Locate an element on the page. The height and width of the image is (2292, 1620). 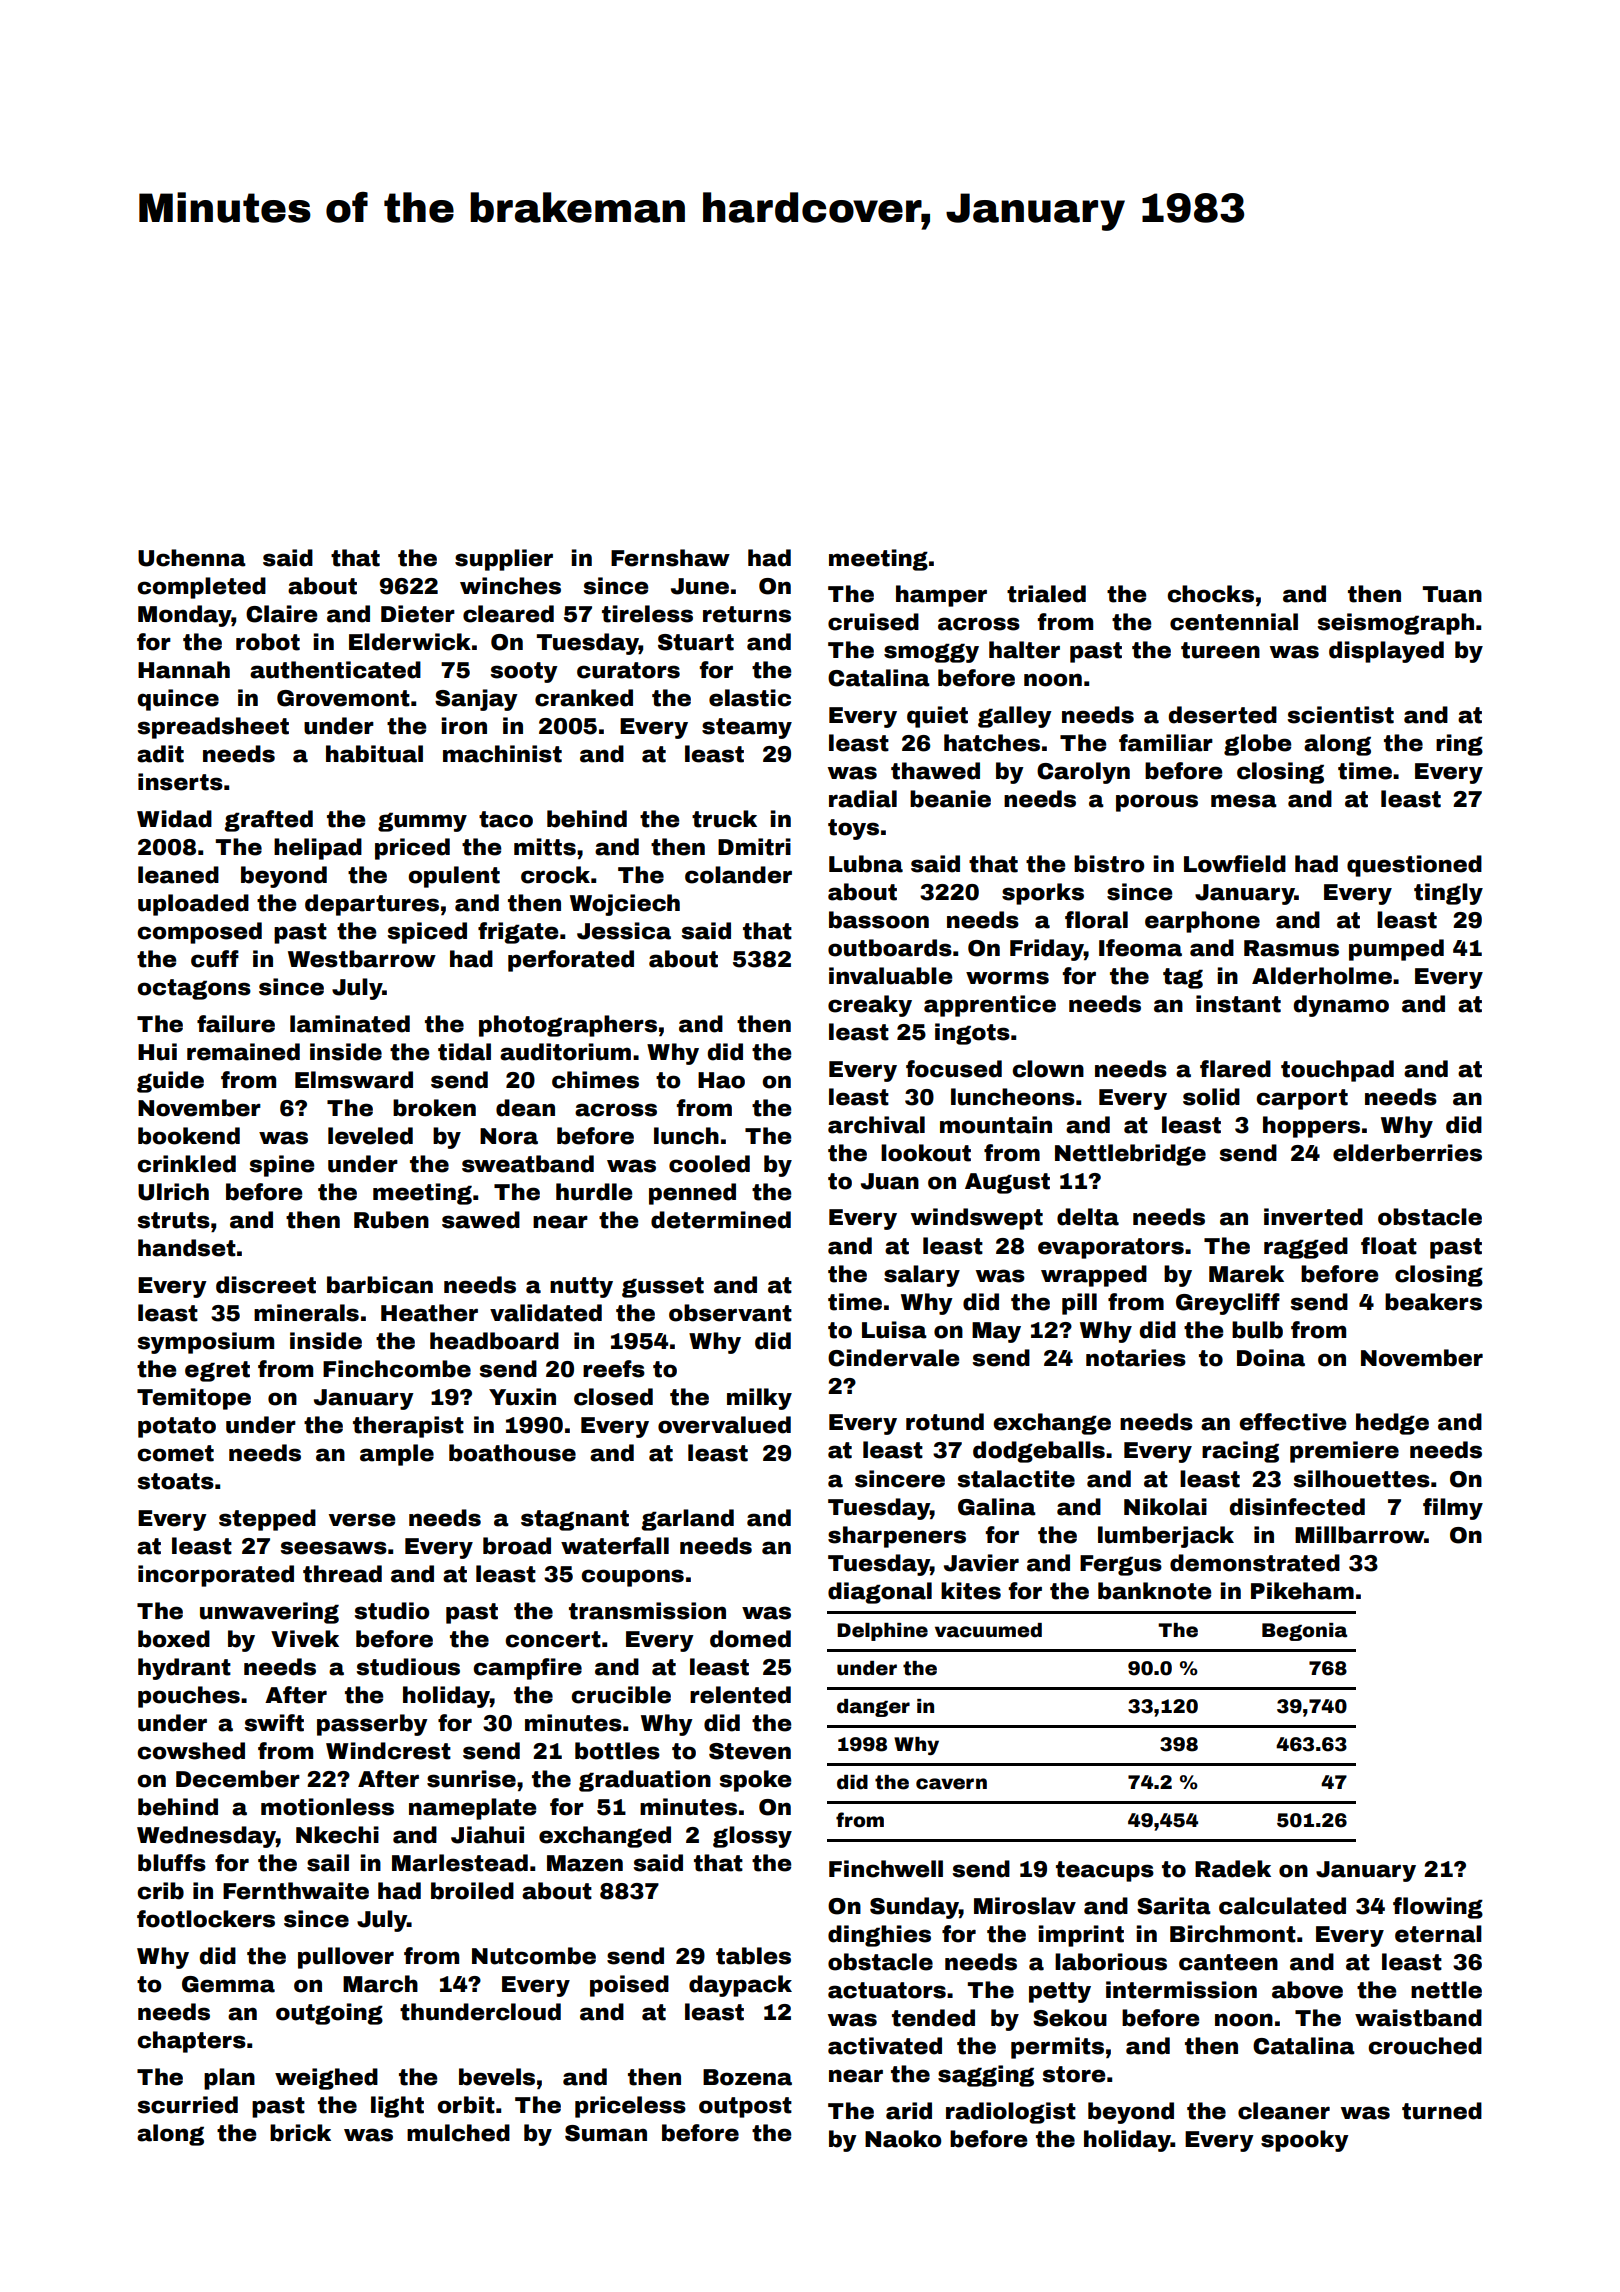
chocks is located at coordinates (1210, 594).
